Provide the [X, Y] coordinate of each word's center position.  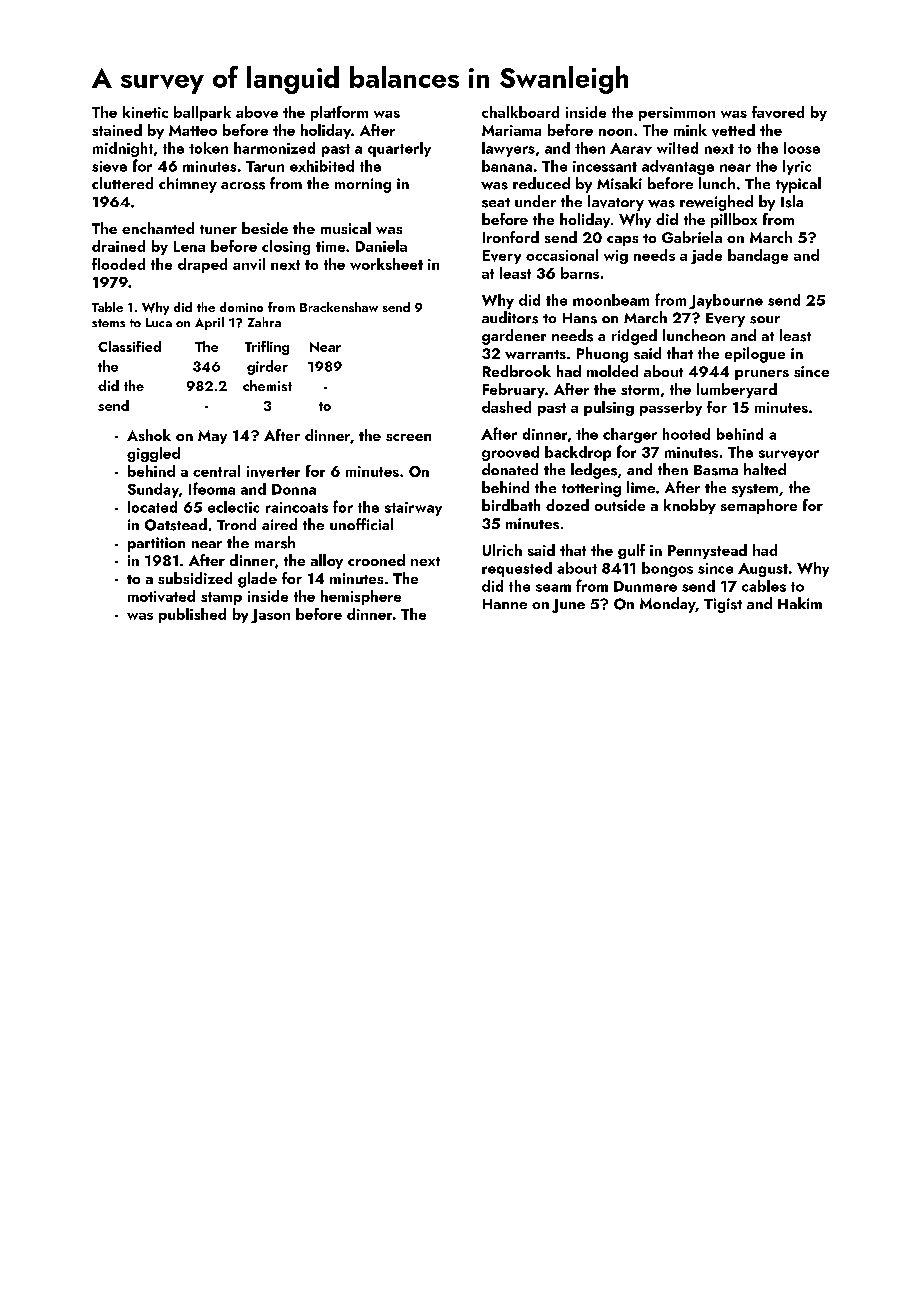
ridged [634, 337]
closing [286, 247]
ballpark [202, 113]
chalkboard [520, 112]
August [763, 570]
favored [778, 112]
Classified [129, 346]
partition [156, 544]
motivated [161, 596]
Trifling [267, 348]
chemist [267, 385]
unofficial [361, 524]
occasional [562, 255]
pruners [762, 375]
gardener [514, 337]
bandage [758, 256]
